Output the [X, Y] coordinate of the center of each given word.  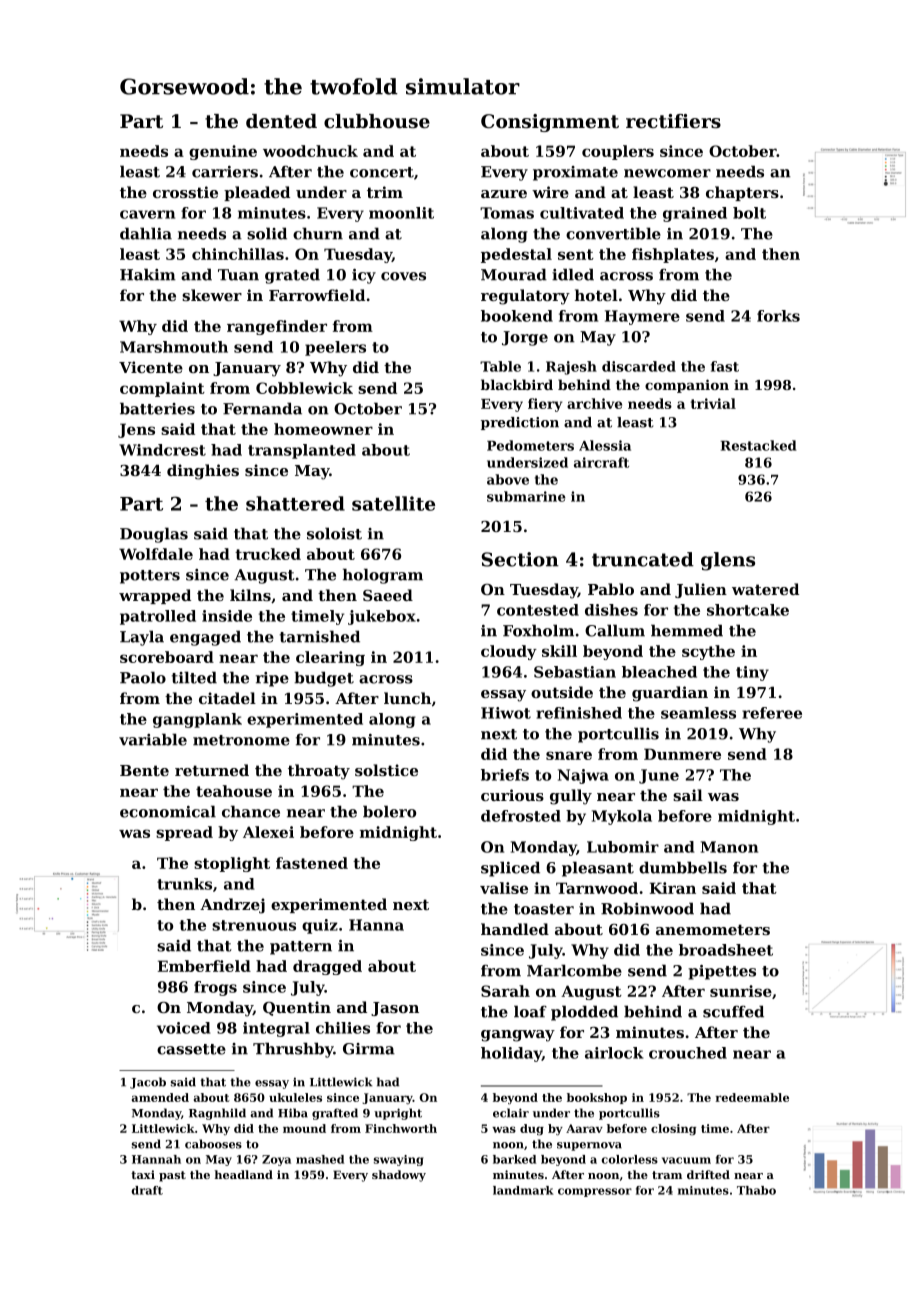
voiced [183, 1028]
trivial [713, 403]
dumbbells [683, 867]
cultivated [582, 213]
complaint [162, 389]
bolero [389, 811]
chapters [742, 193]
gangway [518, 1036]
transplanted [302, 451]
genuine [223, 152]
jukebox [382, 617]
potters [150, 577]
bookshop [597, 1098]
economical [168, 811]
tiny [752, 673]
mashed [320, 1159]
